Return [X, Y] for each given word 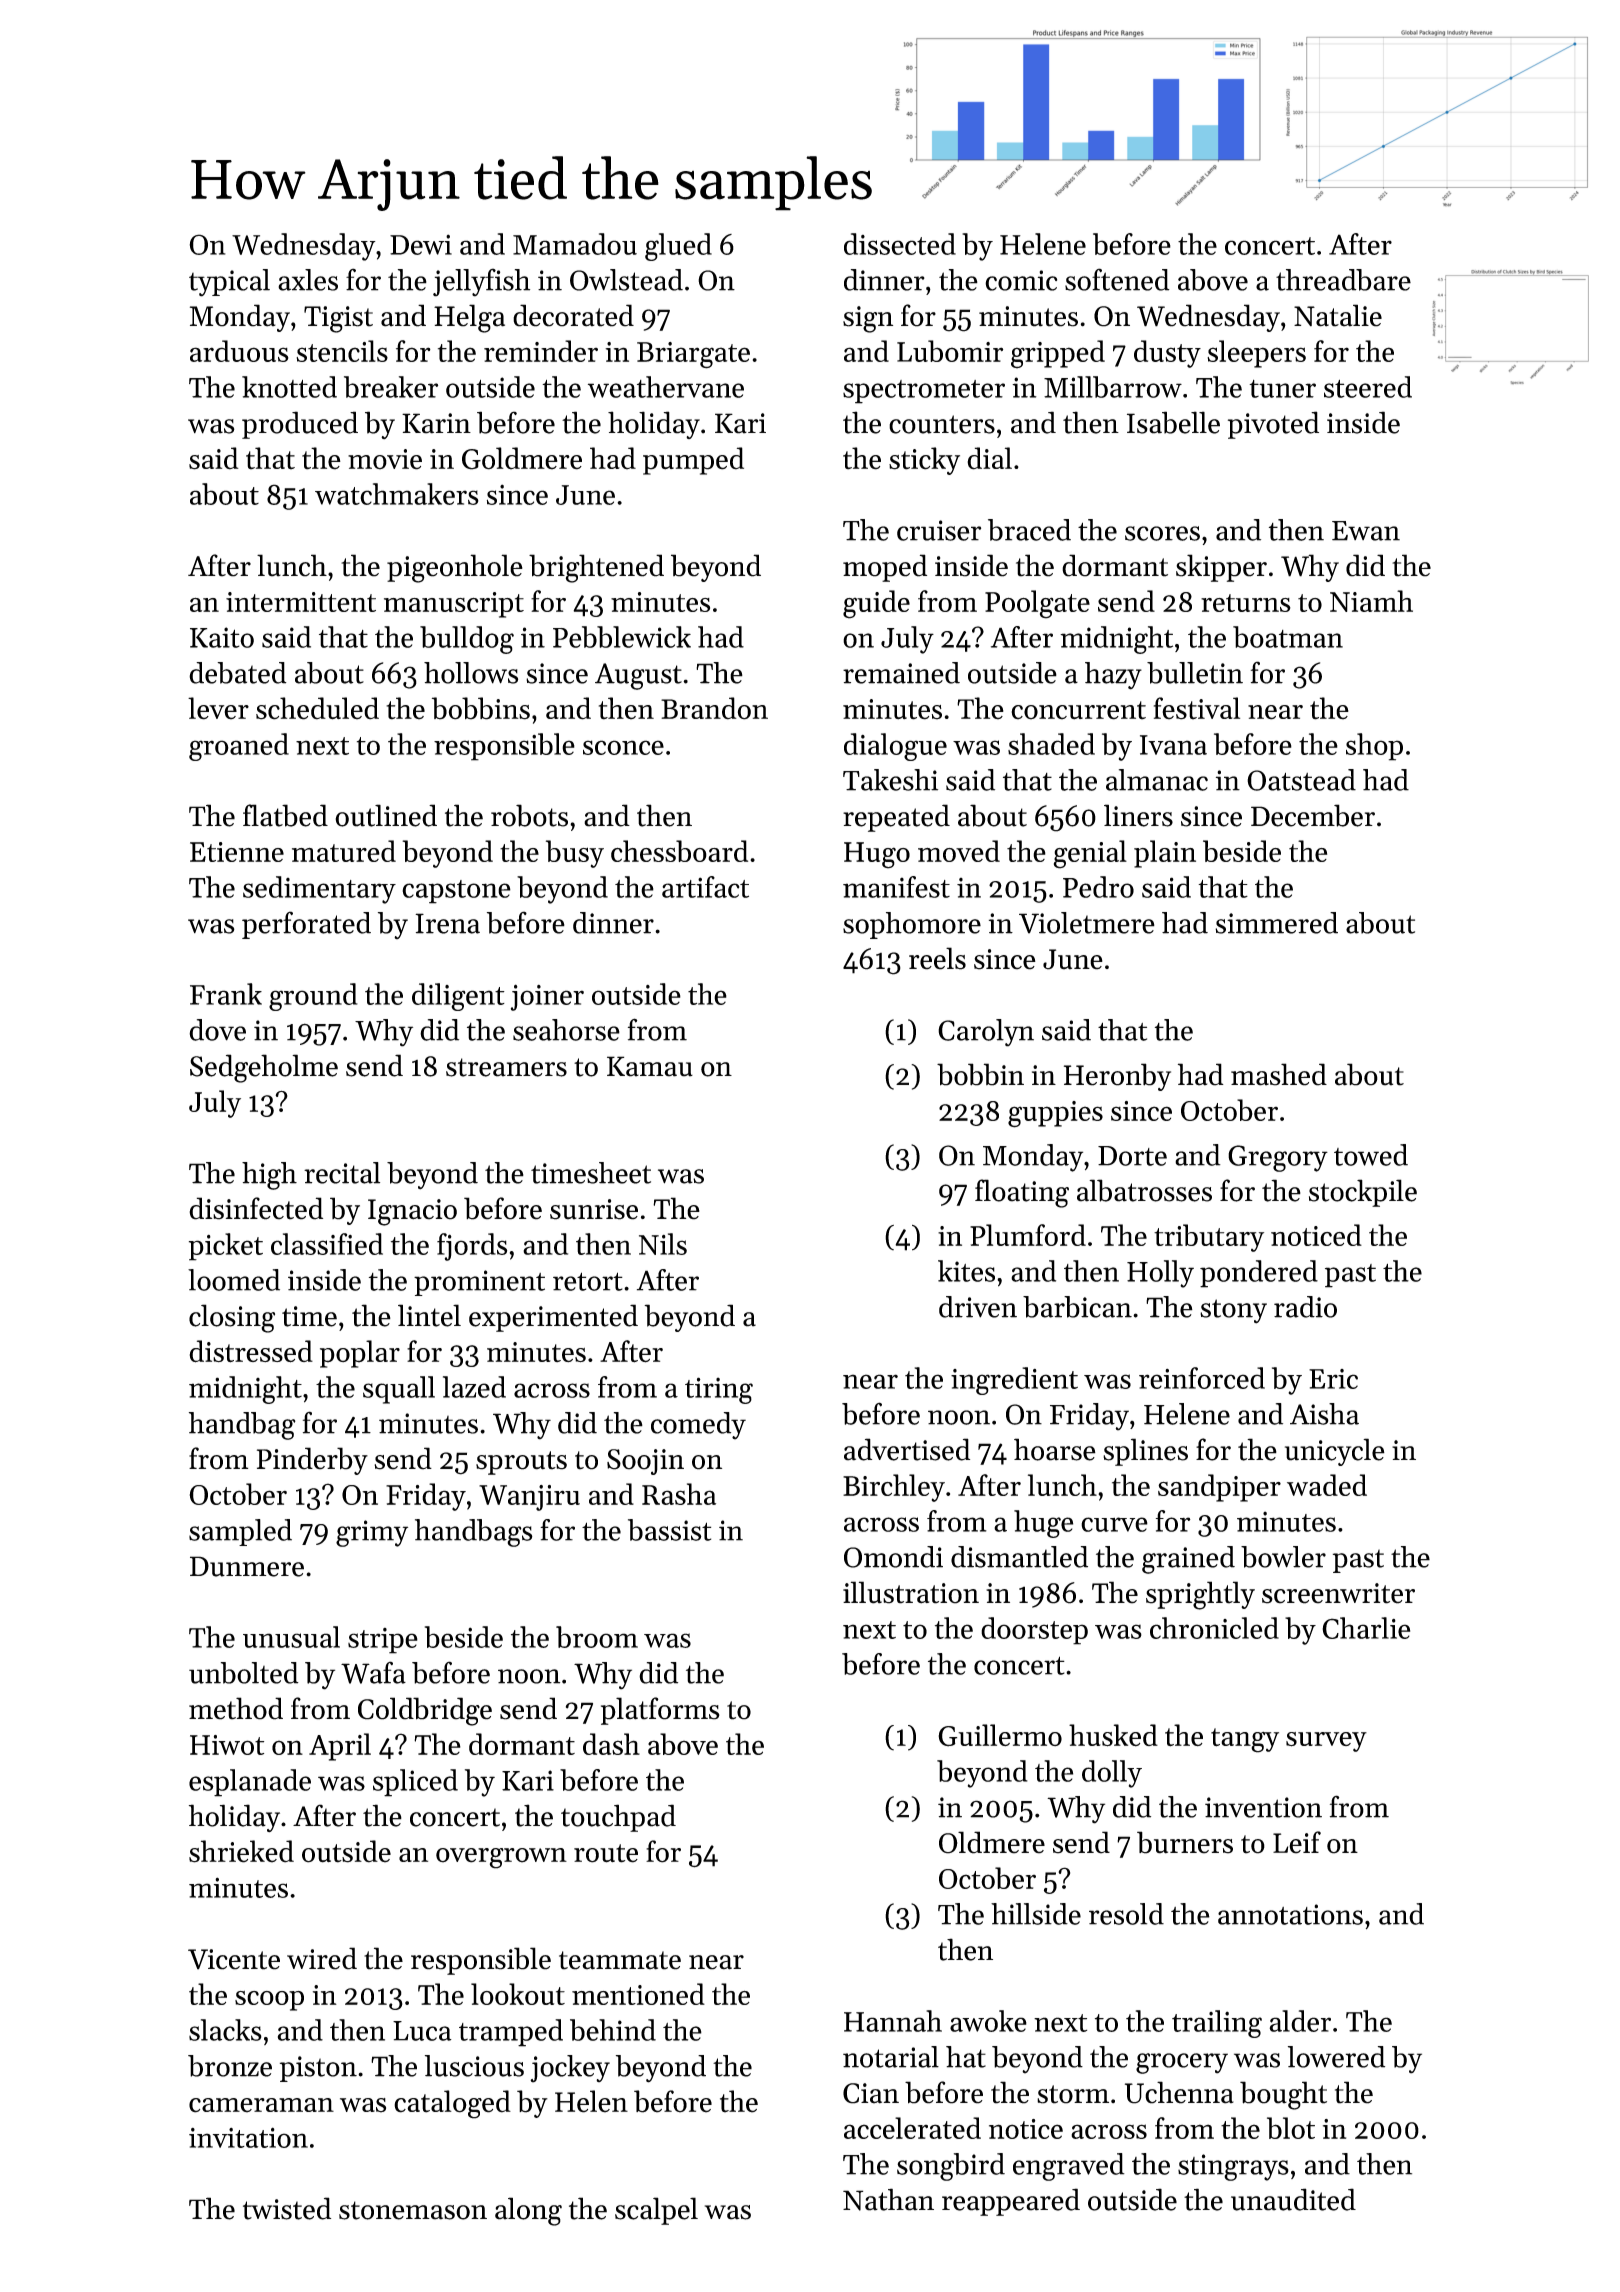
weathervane [666, 387]
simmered [1276, 923]
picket [226, 1247]
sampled [240, 1532]
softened [1117, 279]
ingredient [1014, 1381]
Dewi [421, 244]
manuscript [454, 605]
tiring [719, 1390]
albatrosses [1144, 1190]
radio [1305, 1307]
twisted [287, 2208]
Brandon [714, 708]
